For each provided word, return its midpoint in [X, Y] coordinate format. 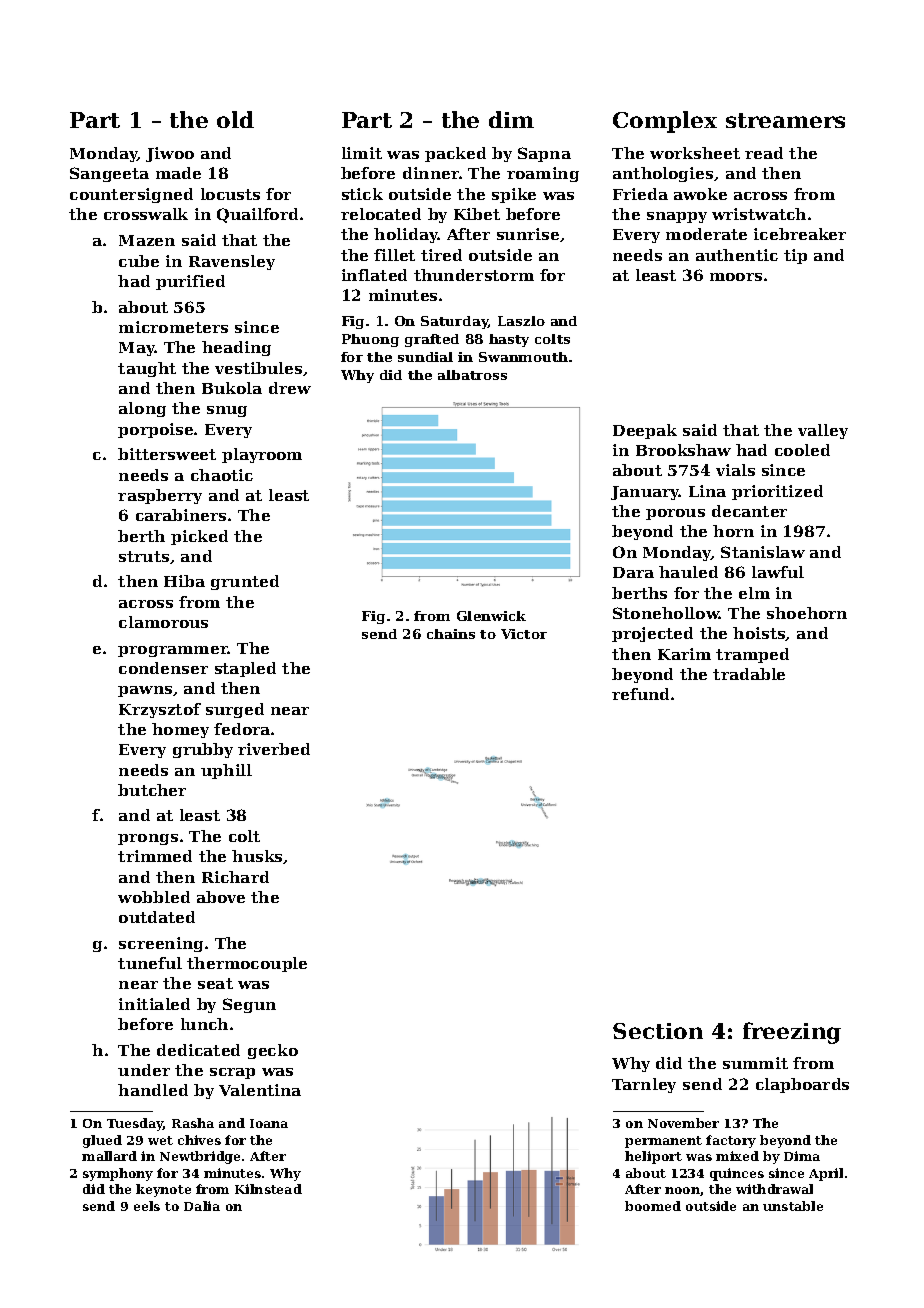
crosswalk [146, 214]
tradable [749, 674]
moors [736, 277]
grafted [432, 340]
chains [451, 634]
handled [153, 1090]
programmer [173, 651]
